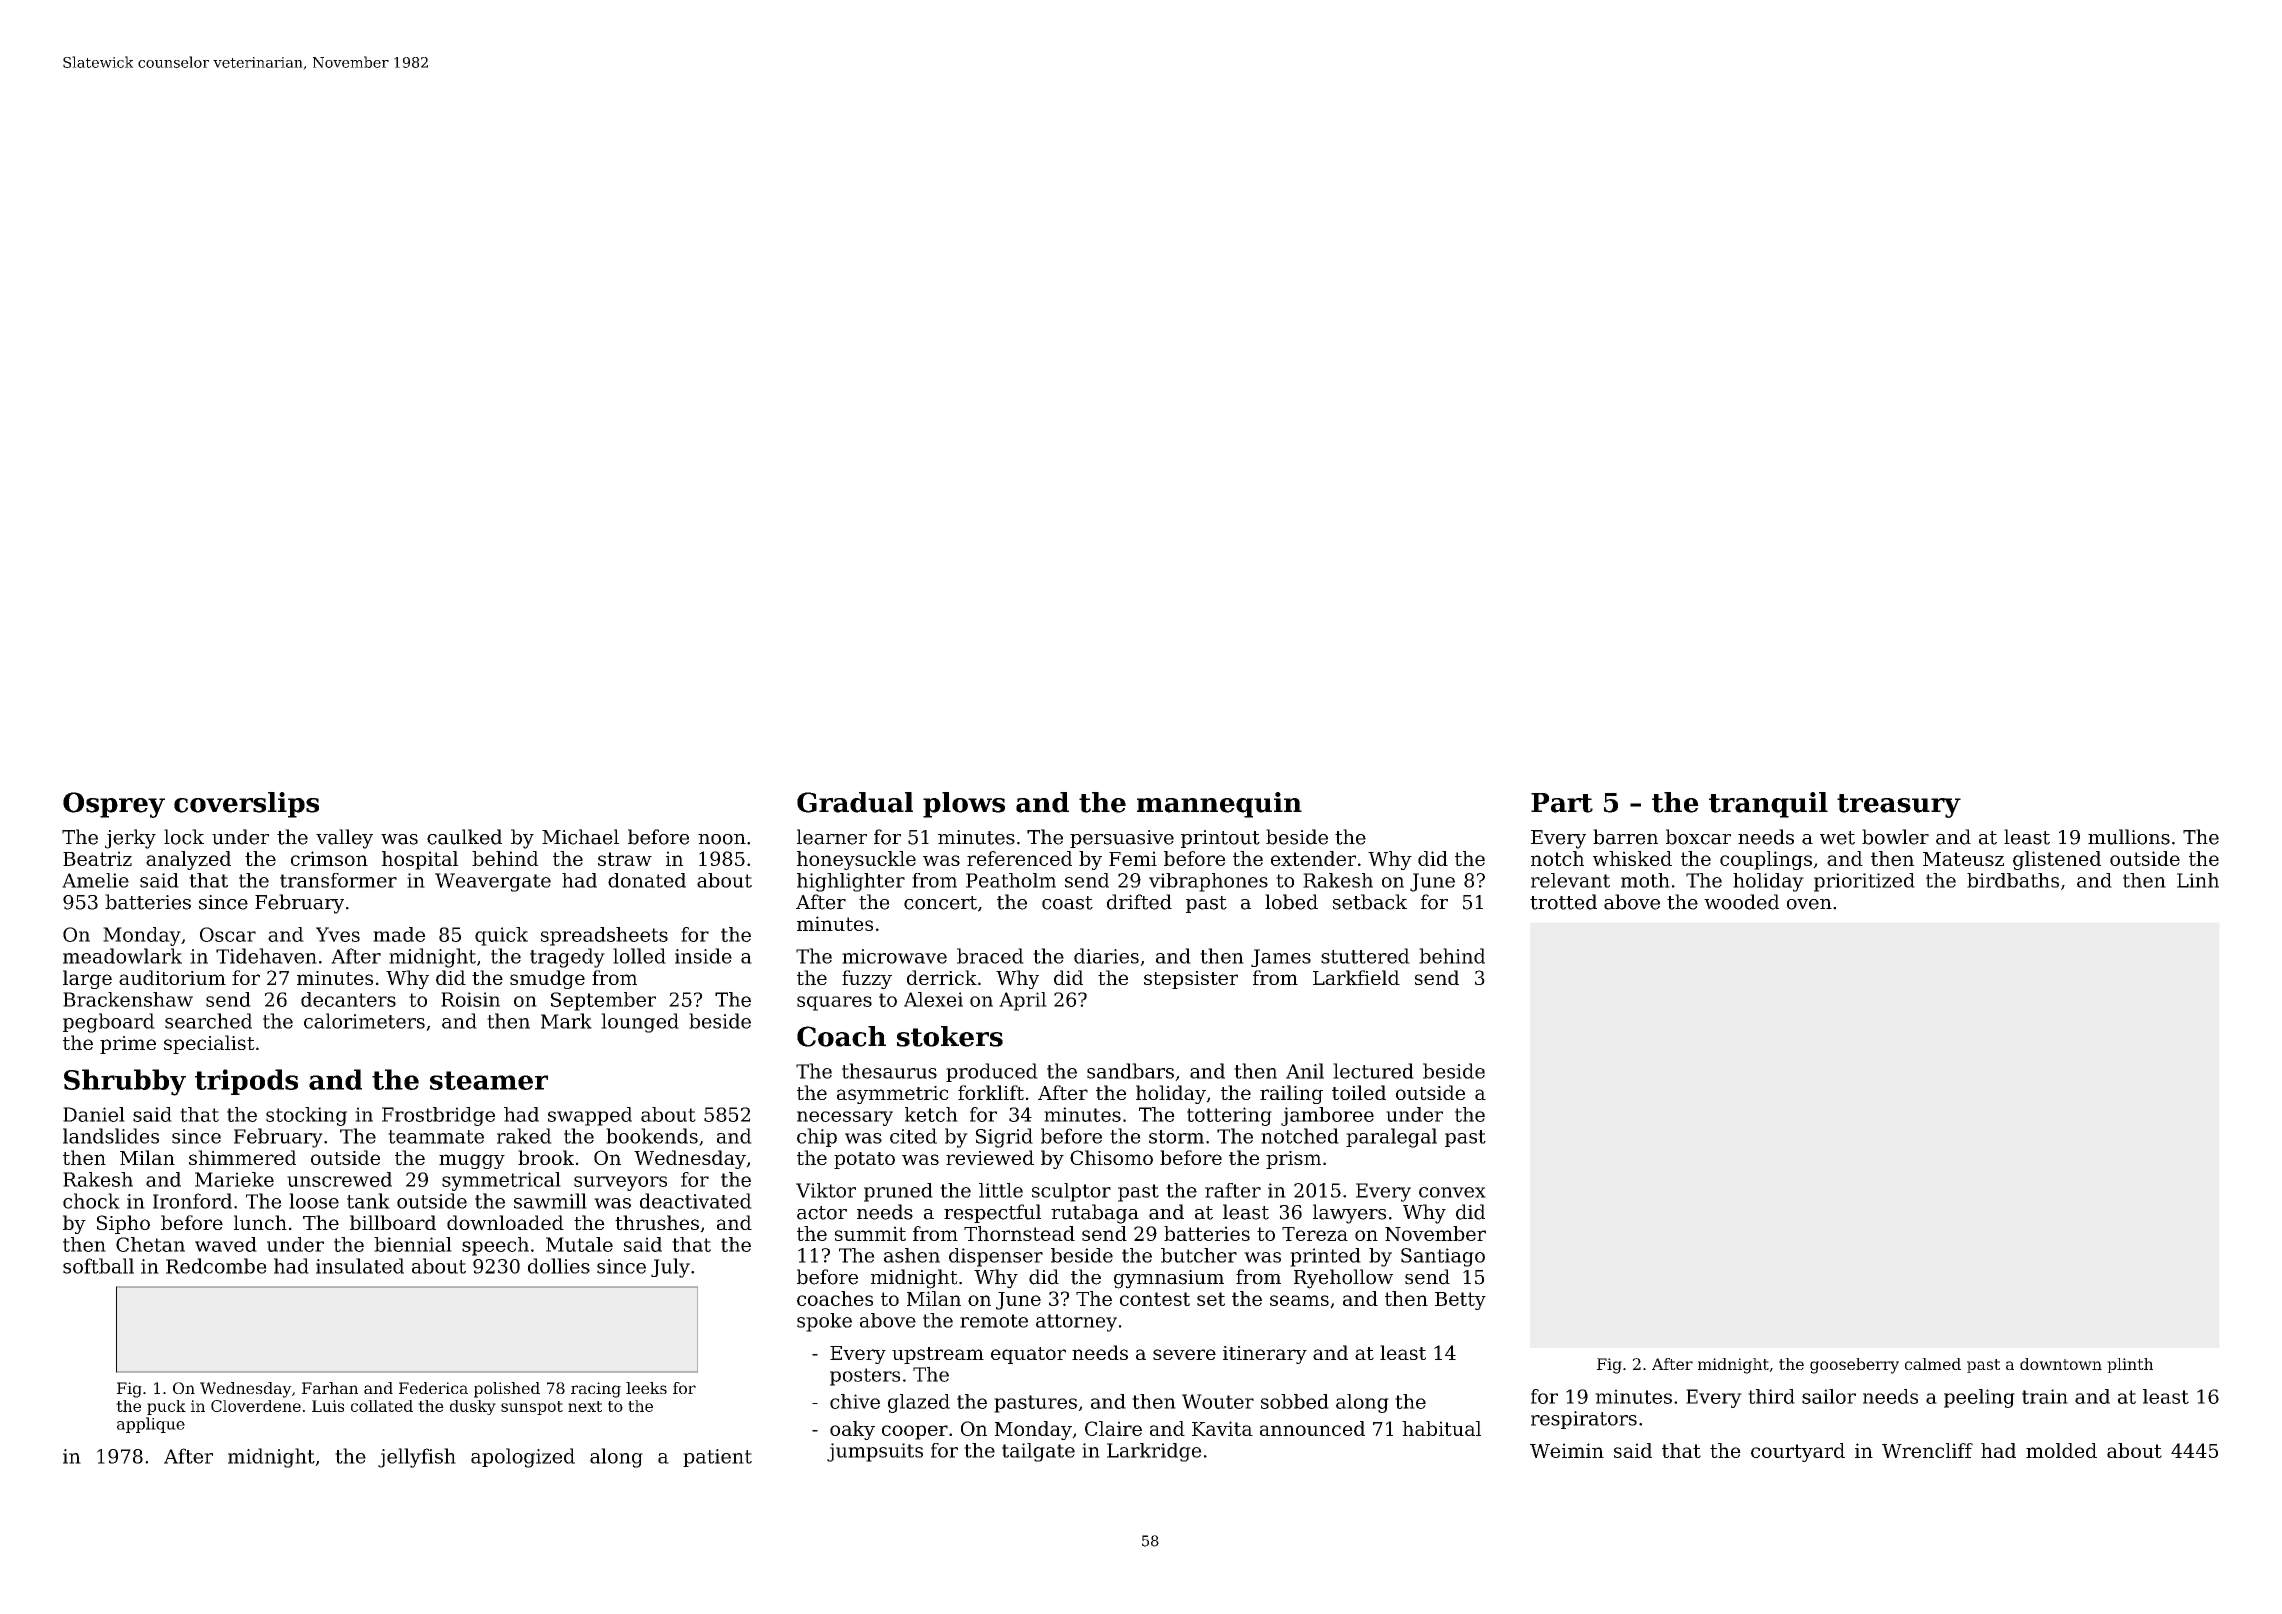  What do you see at coordinates (1809, 904) in the screenshot?
I see `oven` at bounding box center [1809, 904].
